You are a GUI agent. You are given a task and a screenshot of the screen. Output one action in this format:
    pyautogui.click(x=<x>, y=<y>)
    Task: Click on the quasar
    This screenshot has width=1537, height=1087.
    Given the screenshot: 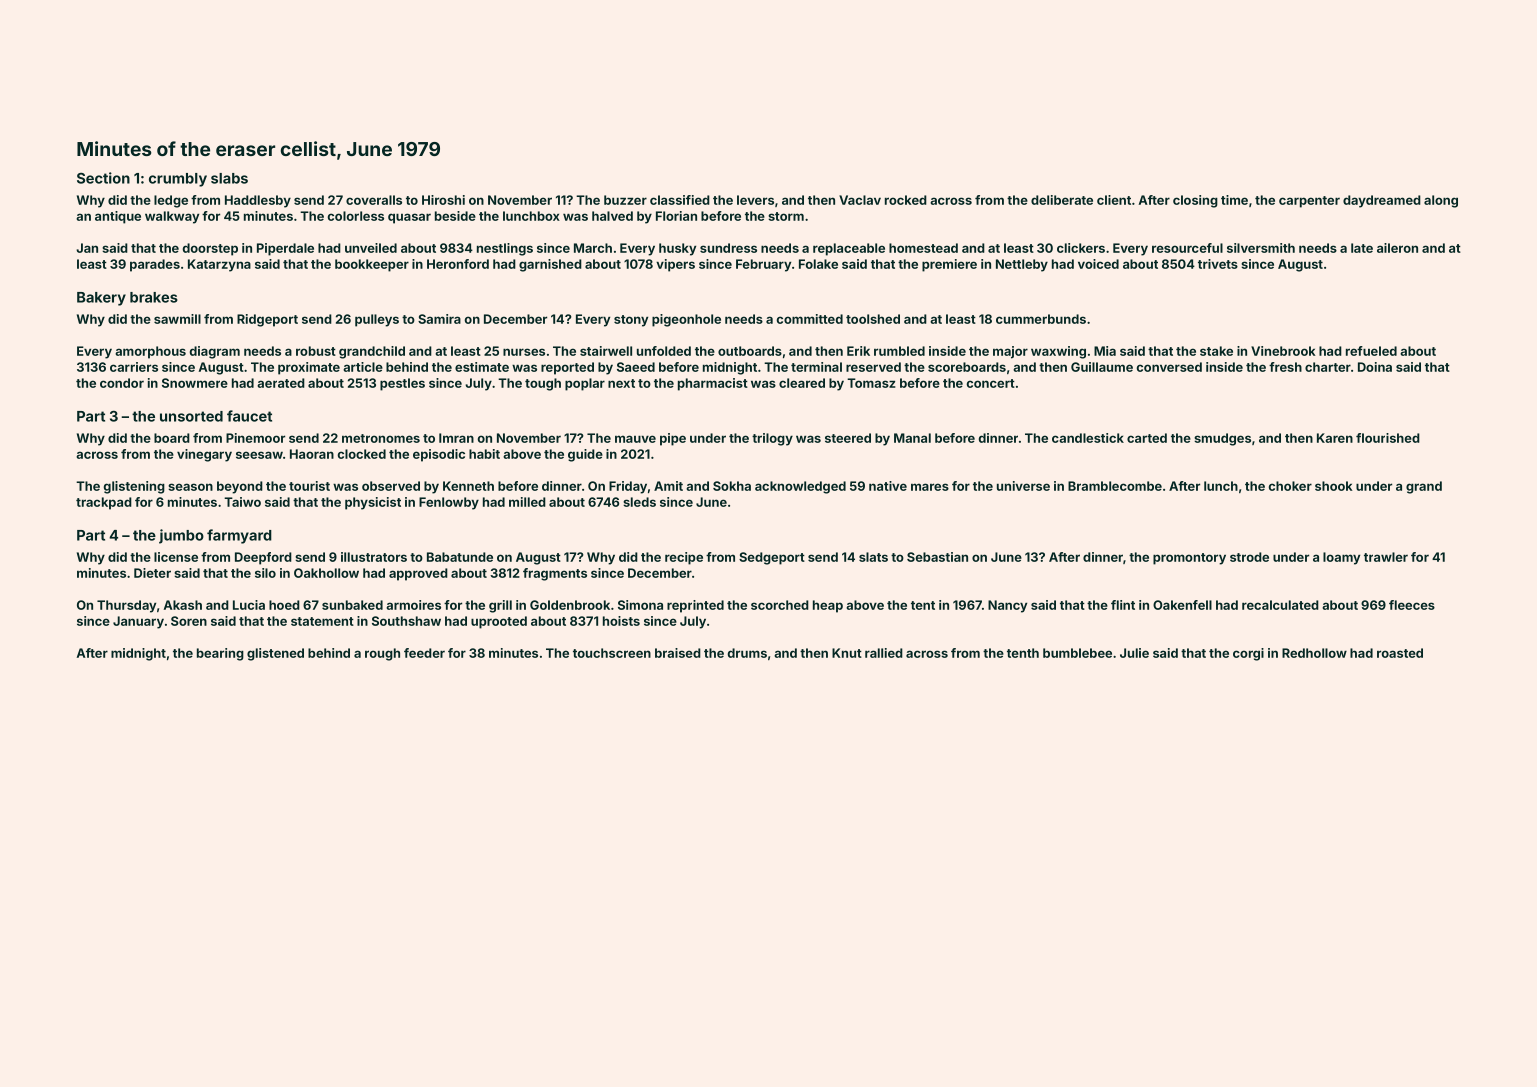 What is the action you would take?
    pyautogui.click(x=409, y=218)
